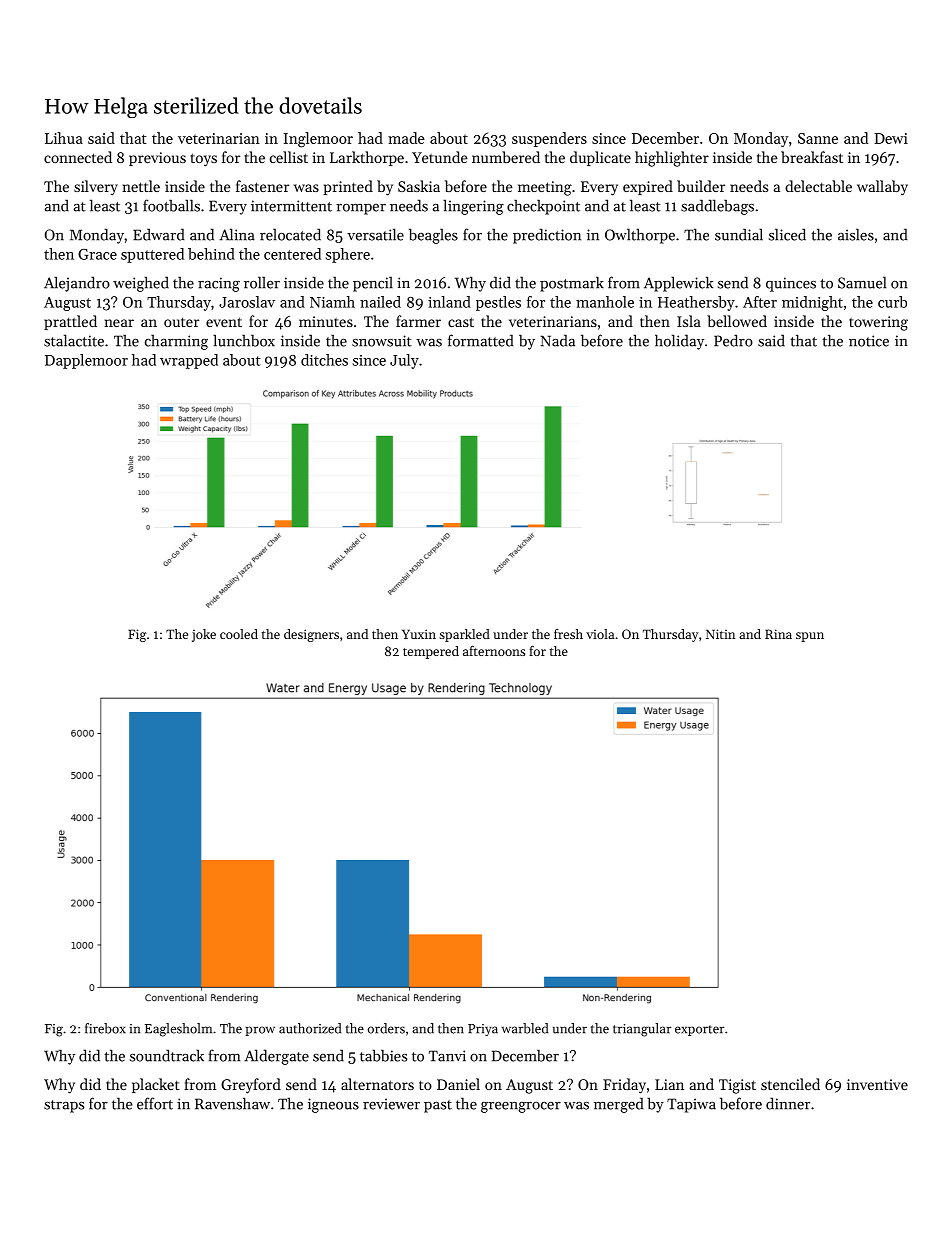 The width and height of the screenshot is (952, 1233). I want to click on firebox, so click(105, 1028).
